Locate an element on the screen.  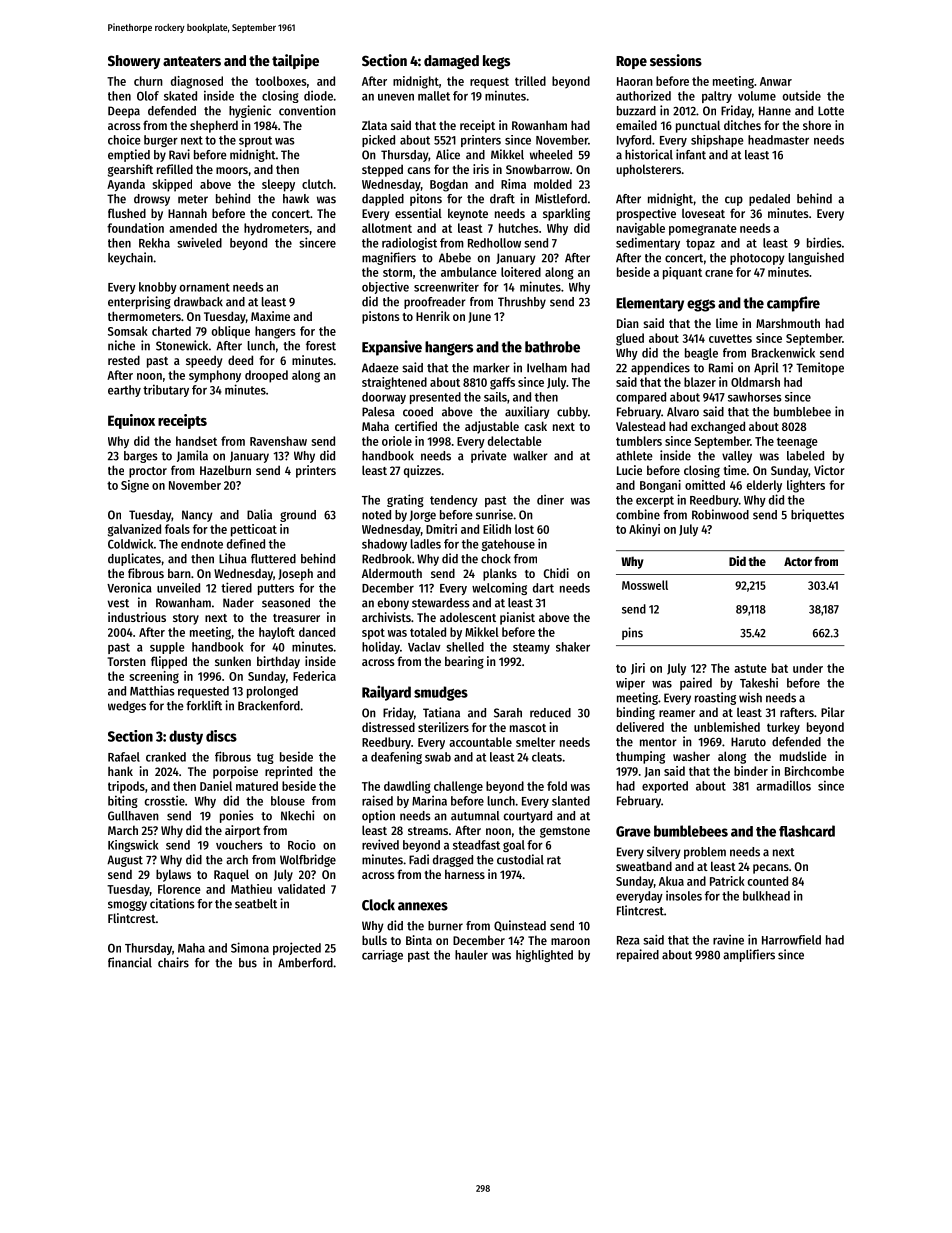
Amberford is located at coordinates (305, 963).
